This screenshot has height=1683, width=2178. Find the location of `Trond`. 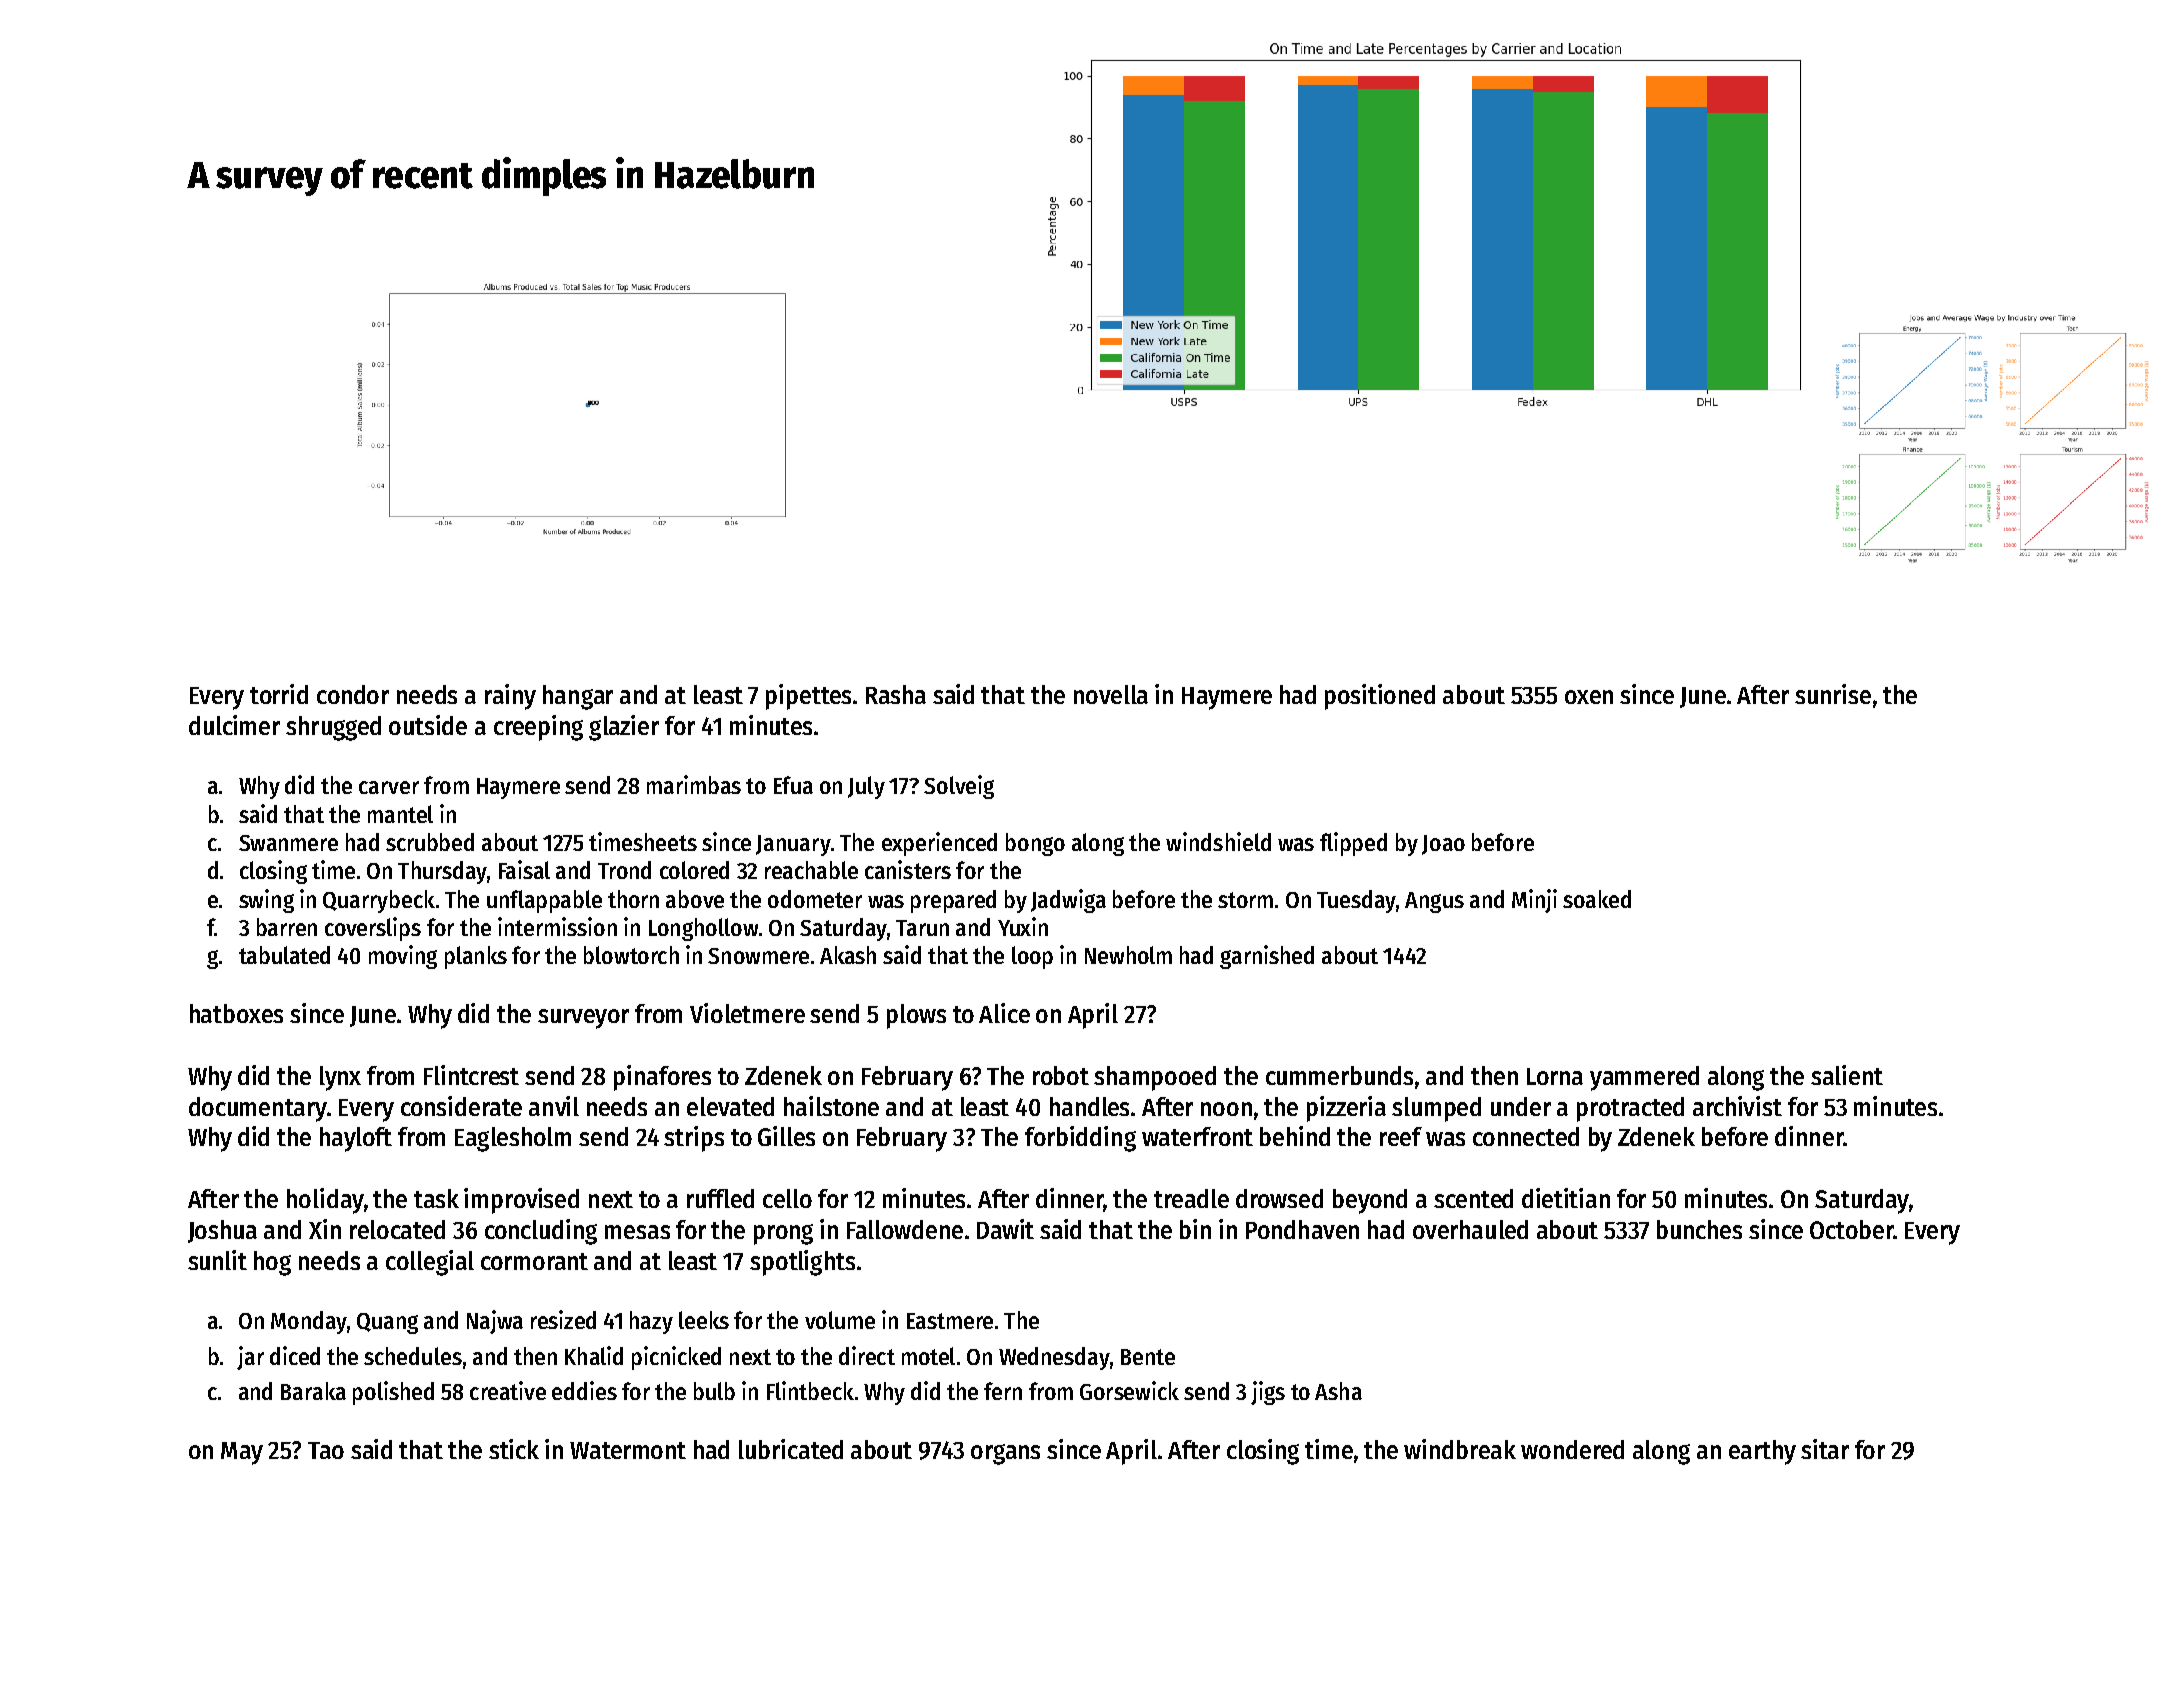

Trond is located at coordinates (624, 870).
